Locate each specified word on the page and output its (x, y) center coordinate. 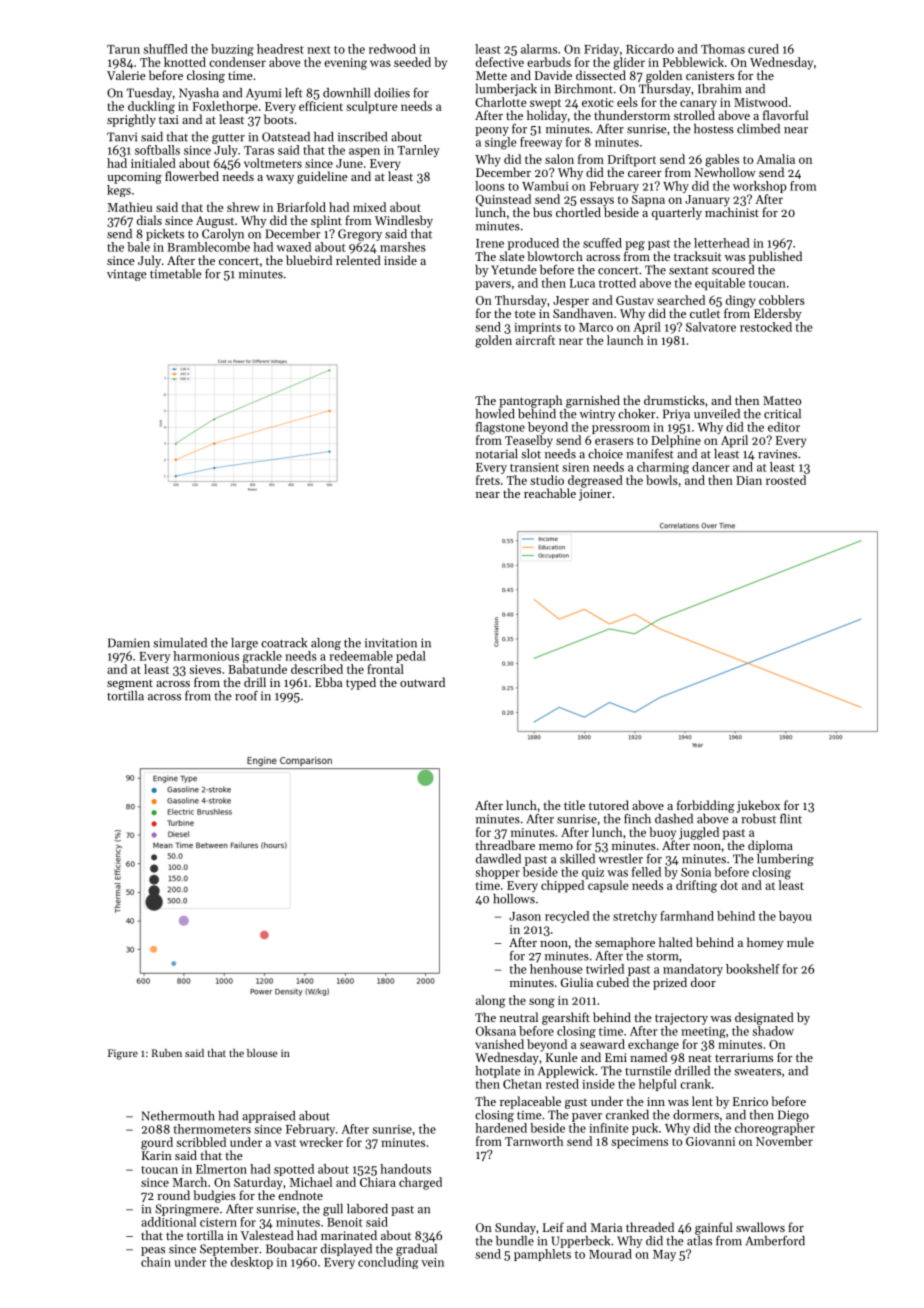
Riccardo (650, 49)
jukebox (758, 806)
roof (246, 696)
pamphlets (542, 1255)
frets (488, 480)
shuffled (165, 49)
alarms (539, 49)
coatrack (284, 643)
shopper (497, 873)
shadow (773, 1031)
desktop (252, 1263)
